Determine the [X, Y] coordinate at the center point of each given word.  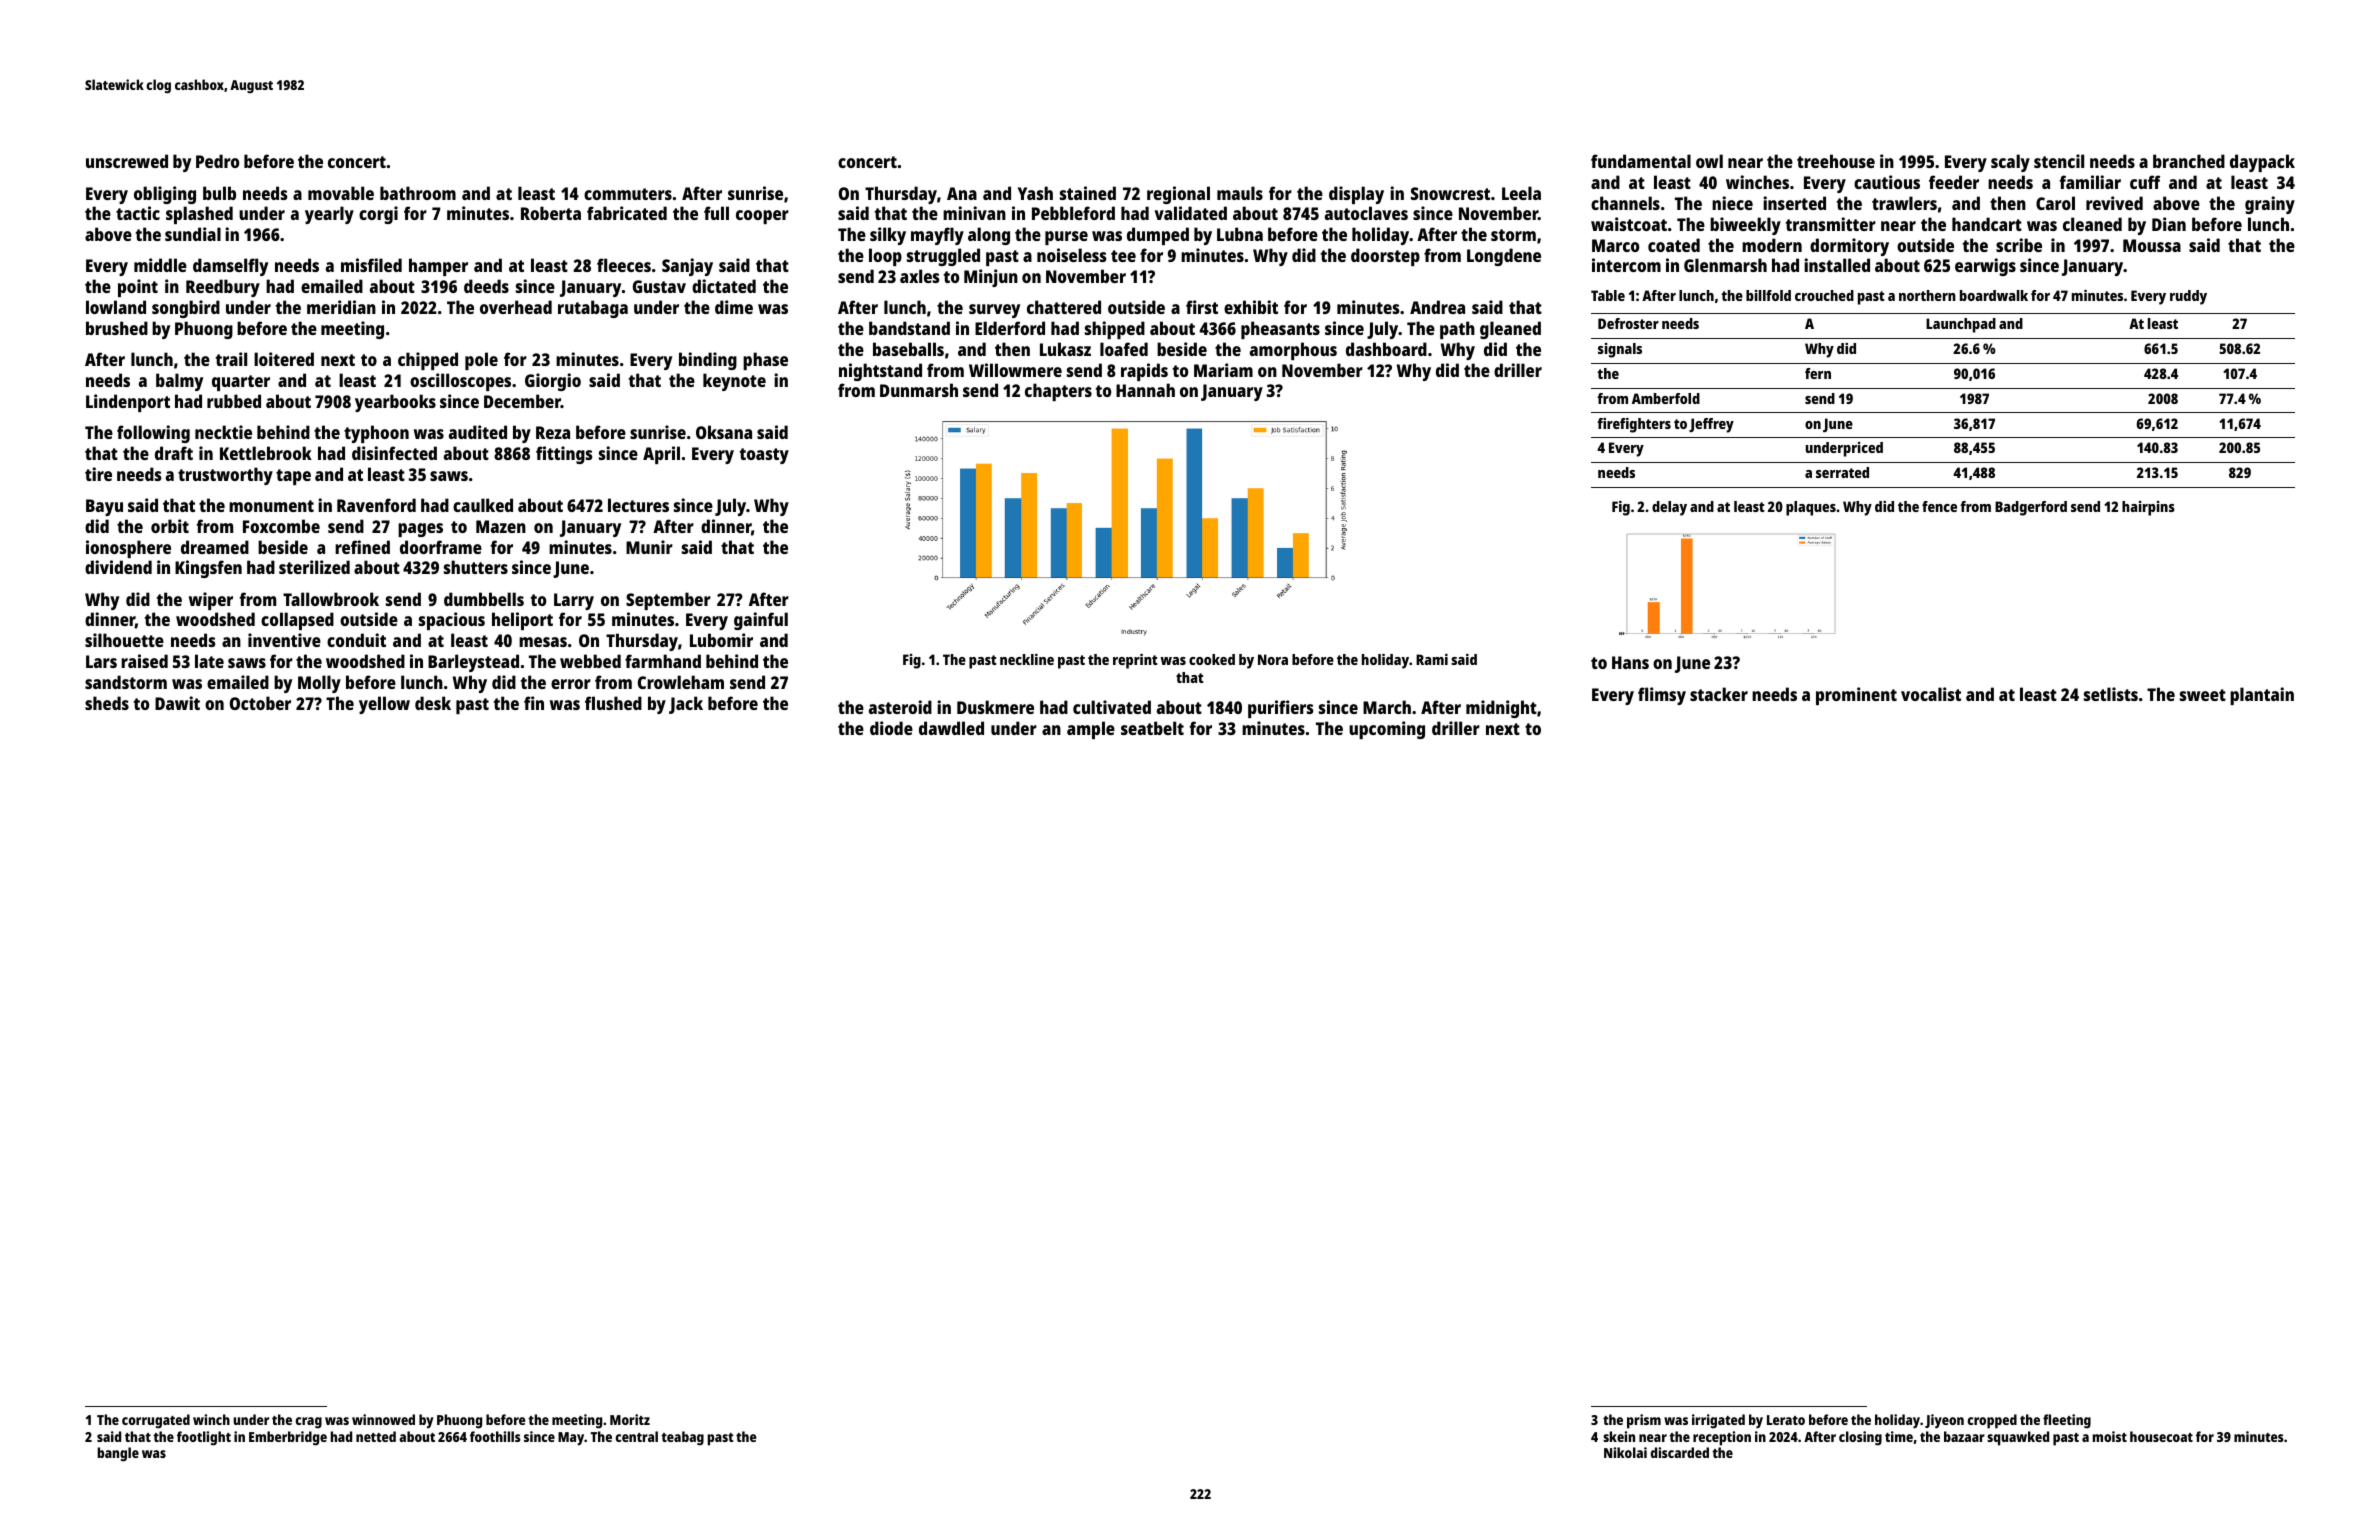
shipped [1115, 330]
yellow [384, 705]
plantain [2262, 696]
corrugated [156, 1421]
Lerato [1786, 1420]
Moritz [630, 1419]
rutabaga [593, 309]
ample [1091, 730]
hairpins [2148, 508]
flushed [613, 703]
